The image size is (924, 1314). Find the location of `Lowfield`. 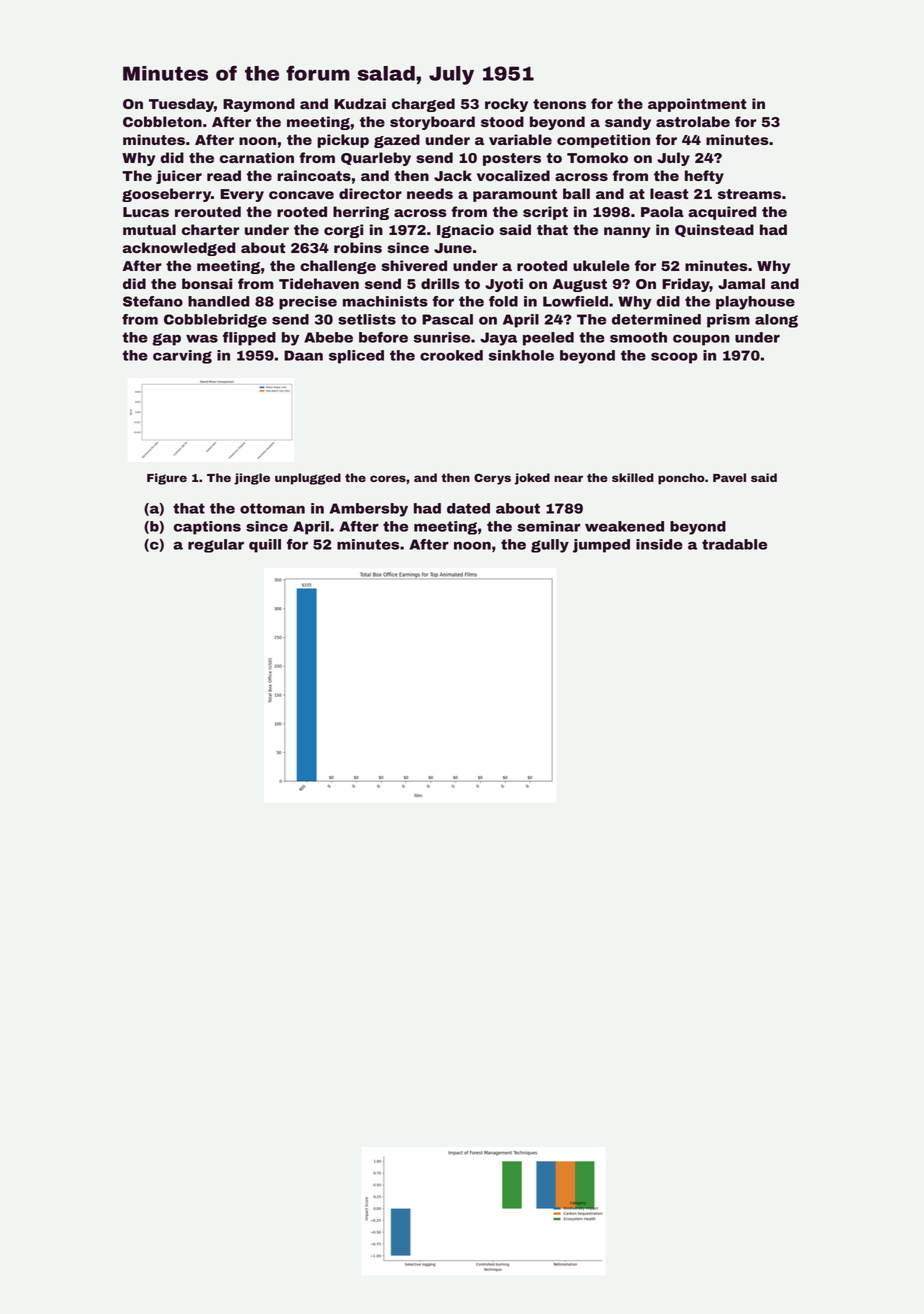

Lowfield is located at coordinates (575, 301).
